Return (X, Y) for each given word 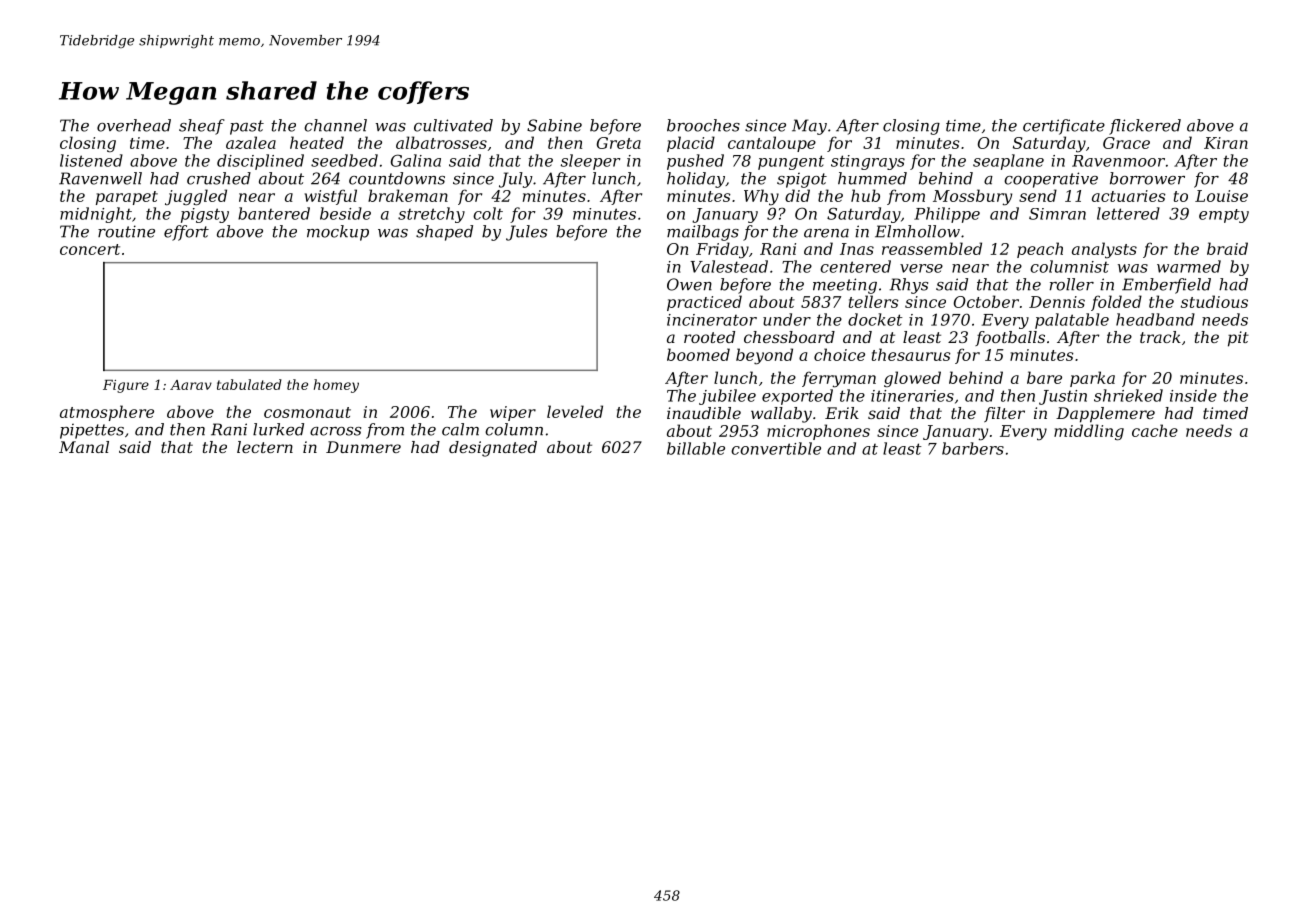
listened (91, 160)
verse (921, 268)
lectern (265, 447)
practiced (704, 303)
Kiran (1226, 143)
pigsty (205, 215)
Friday (722, 250)
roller (1072, 284)
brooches (703, 125)
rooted (709, 337)
